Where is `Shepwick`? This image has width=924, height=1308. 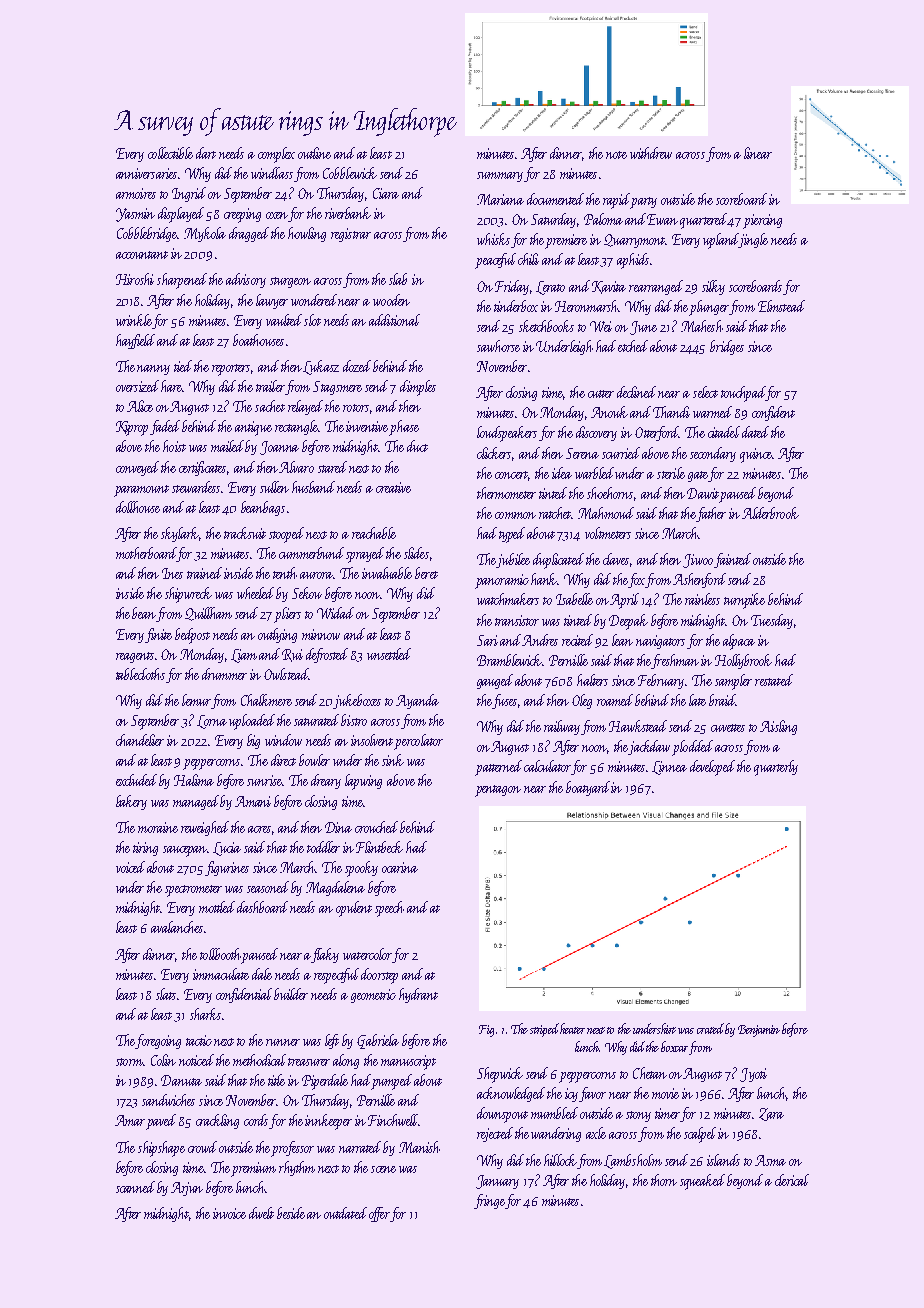 Shepwick is located at coordinates (500, 1075).
